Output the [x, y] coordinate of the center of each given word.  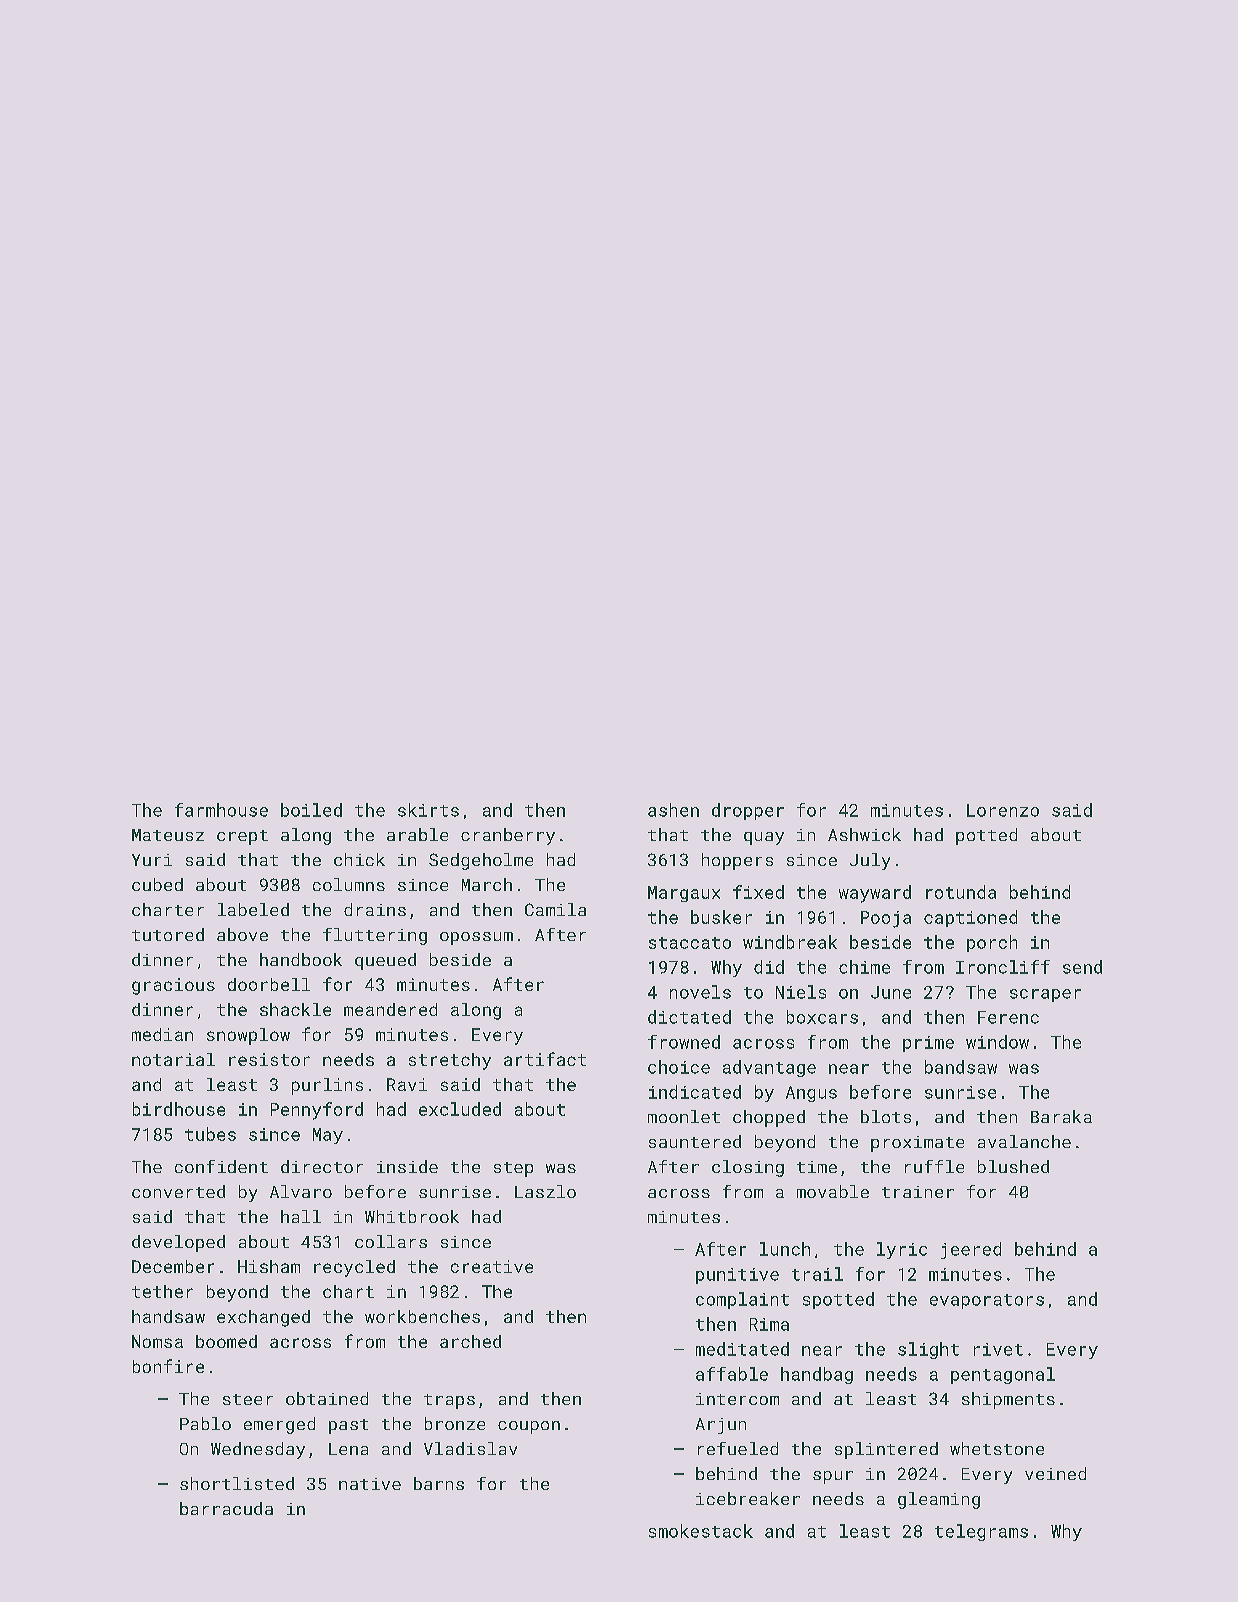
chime [864, 967]
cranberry [508, 836]
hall [301, 1216]
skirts [428, 810]
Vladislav [470, 1448]
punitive [737, 1276]
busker [721, 917]
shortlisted [237, 1483]
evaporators [987, 1301]
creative [492, 1266]
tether [162, 1291]
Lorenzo [1003, 810]
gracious [173, 986]
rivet [998, 1349]
